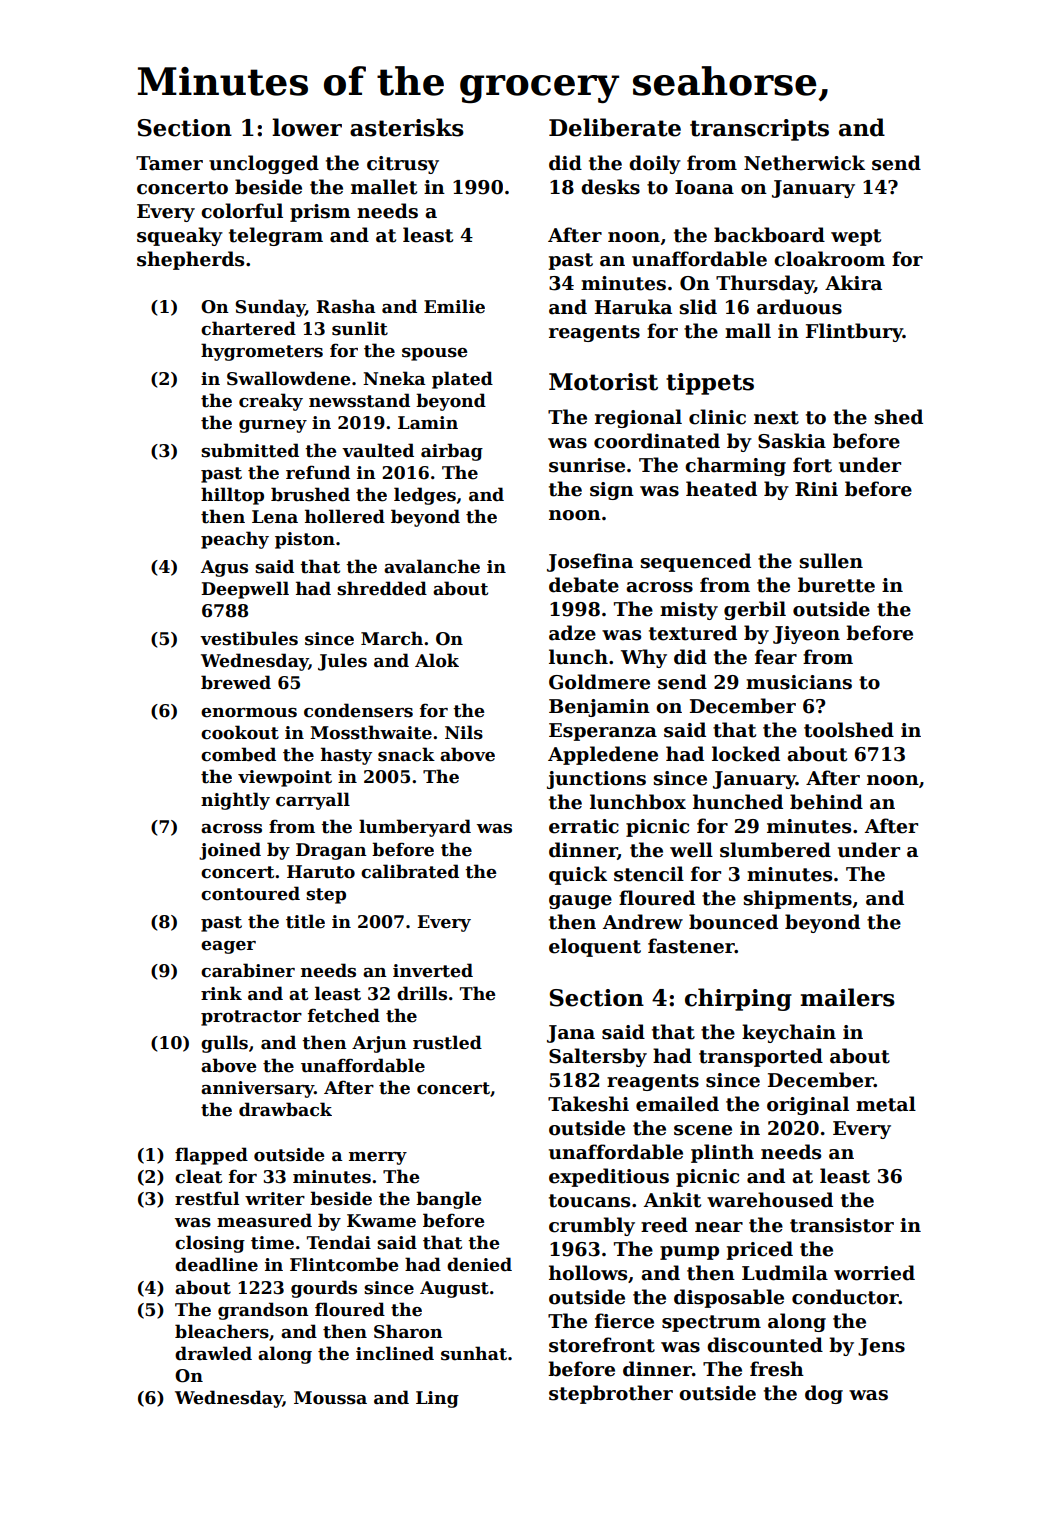  I want to click on airbag, so click(452, 452).
